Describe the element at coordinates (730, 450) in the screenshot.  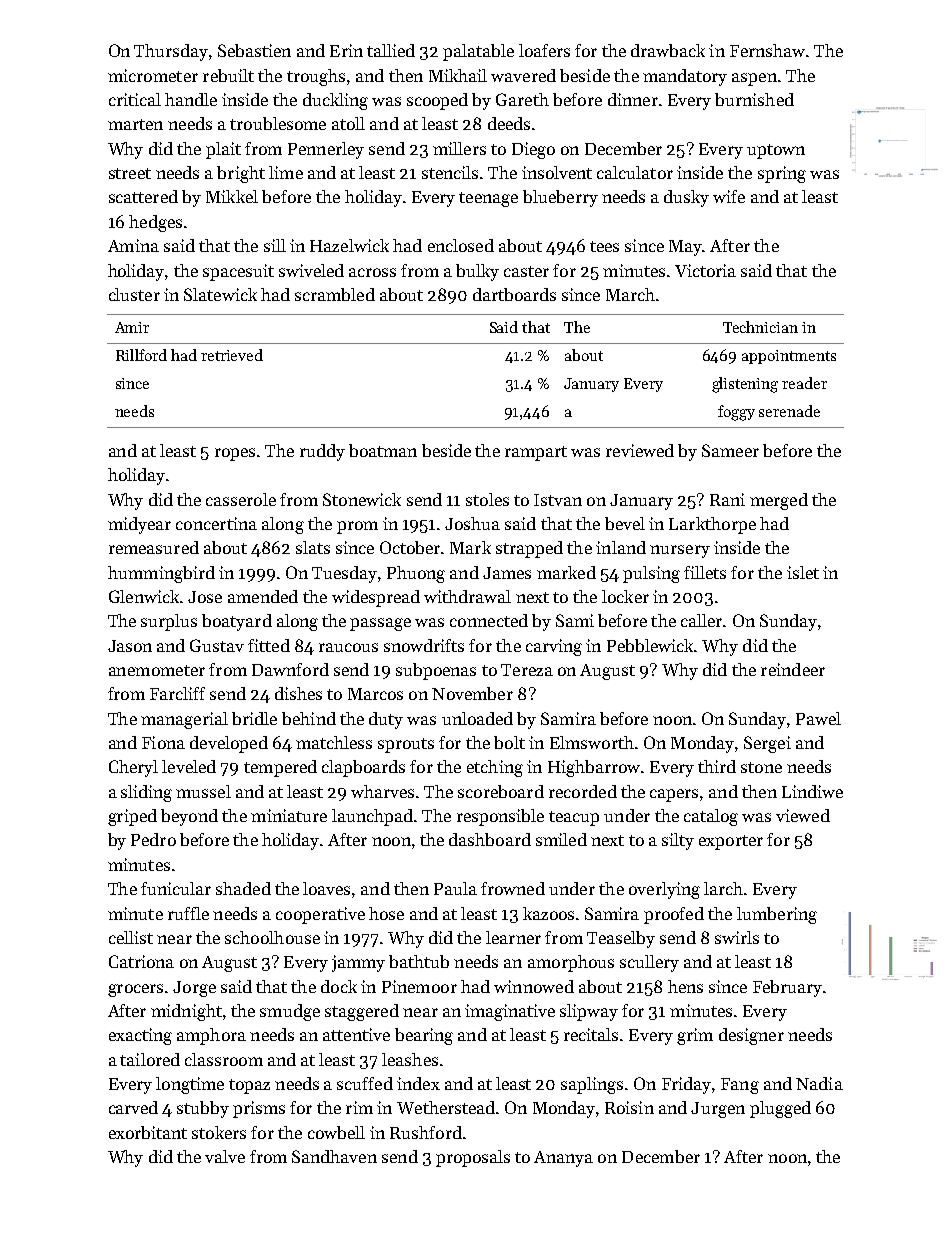
I see `Sameer` at that location.
